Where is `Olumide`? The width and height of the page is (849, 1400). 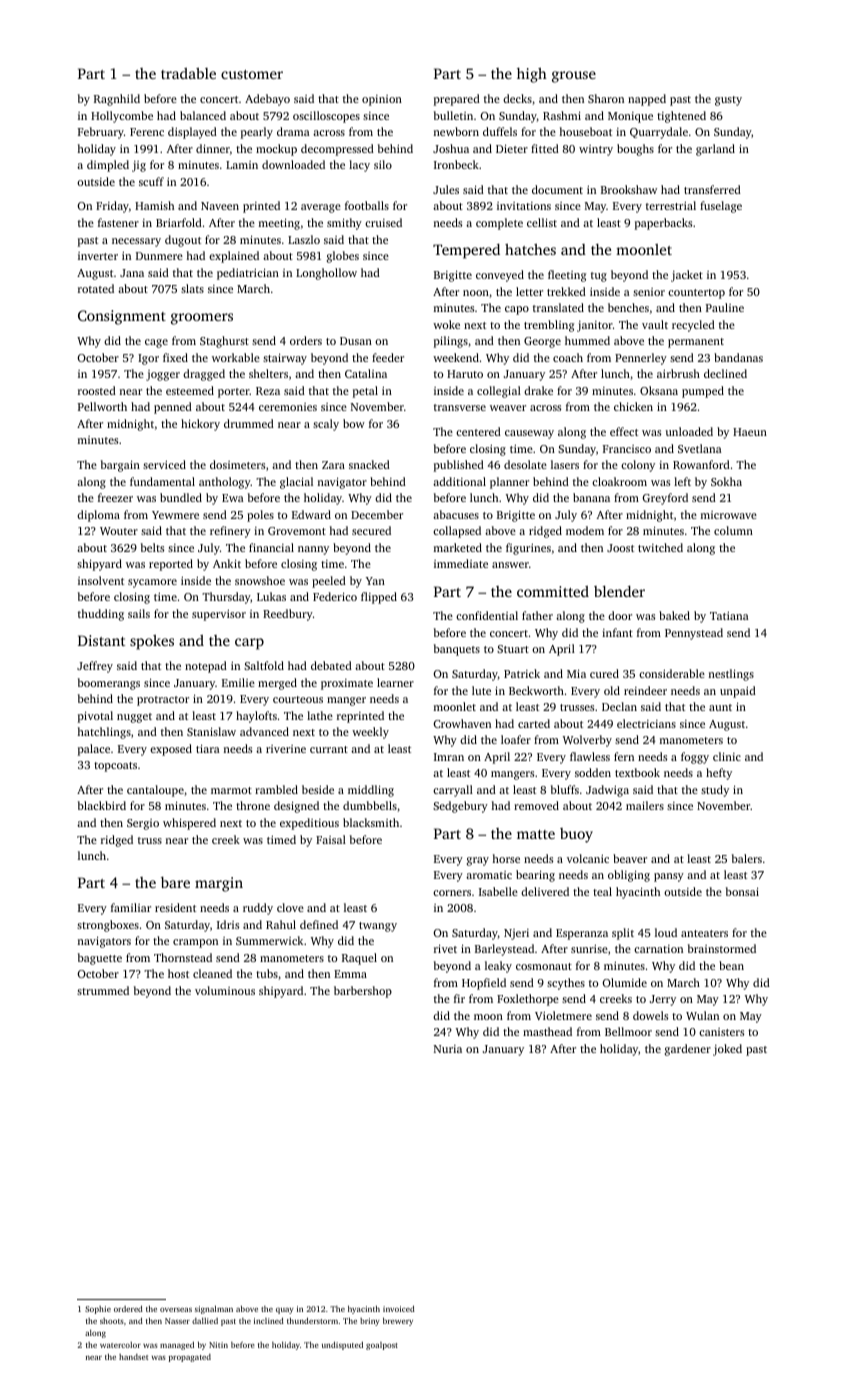
Olumide is located at coordinates (624, 982).
